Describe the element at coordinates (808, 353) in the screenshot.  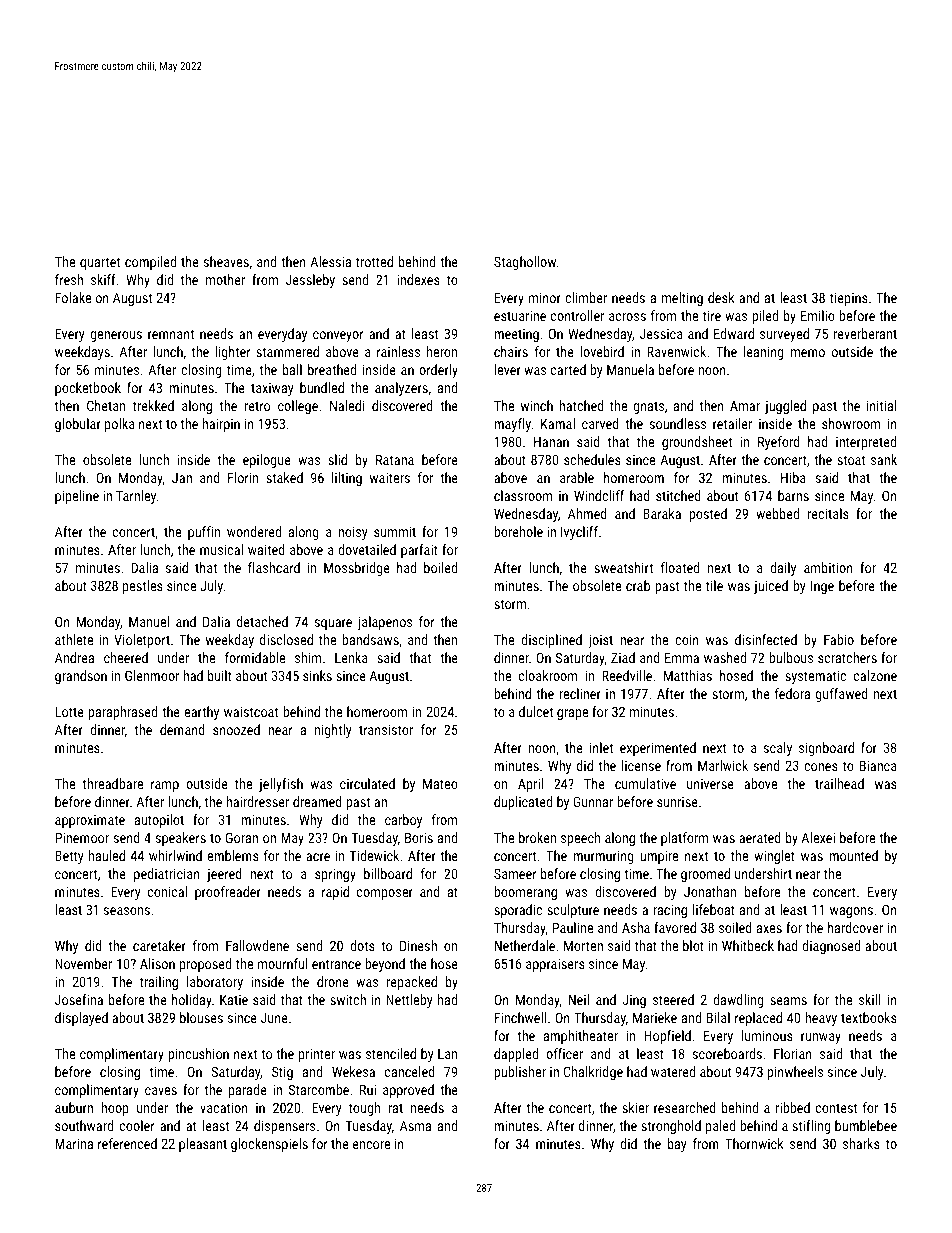
I see `memo` at that location.
